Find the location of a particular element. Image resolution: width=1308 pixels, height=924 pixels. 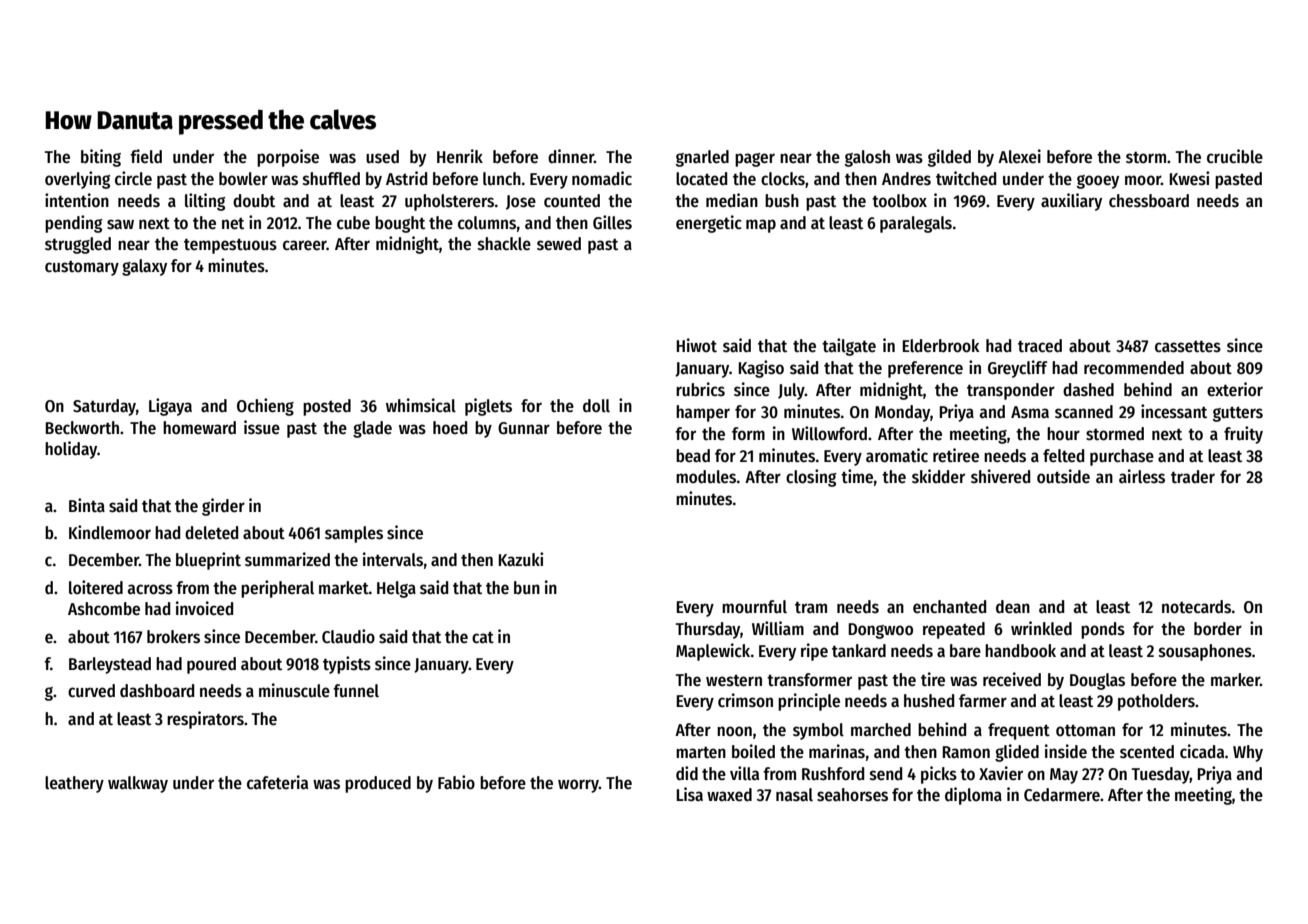

market is located at coordinates (344, 588).
